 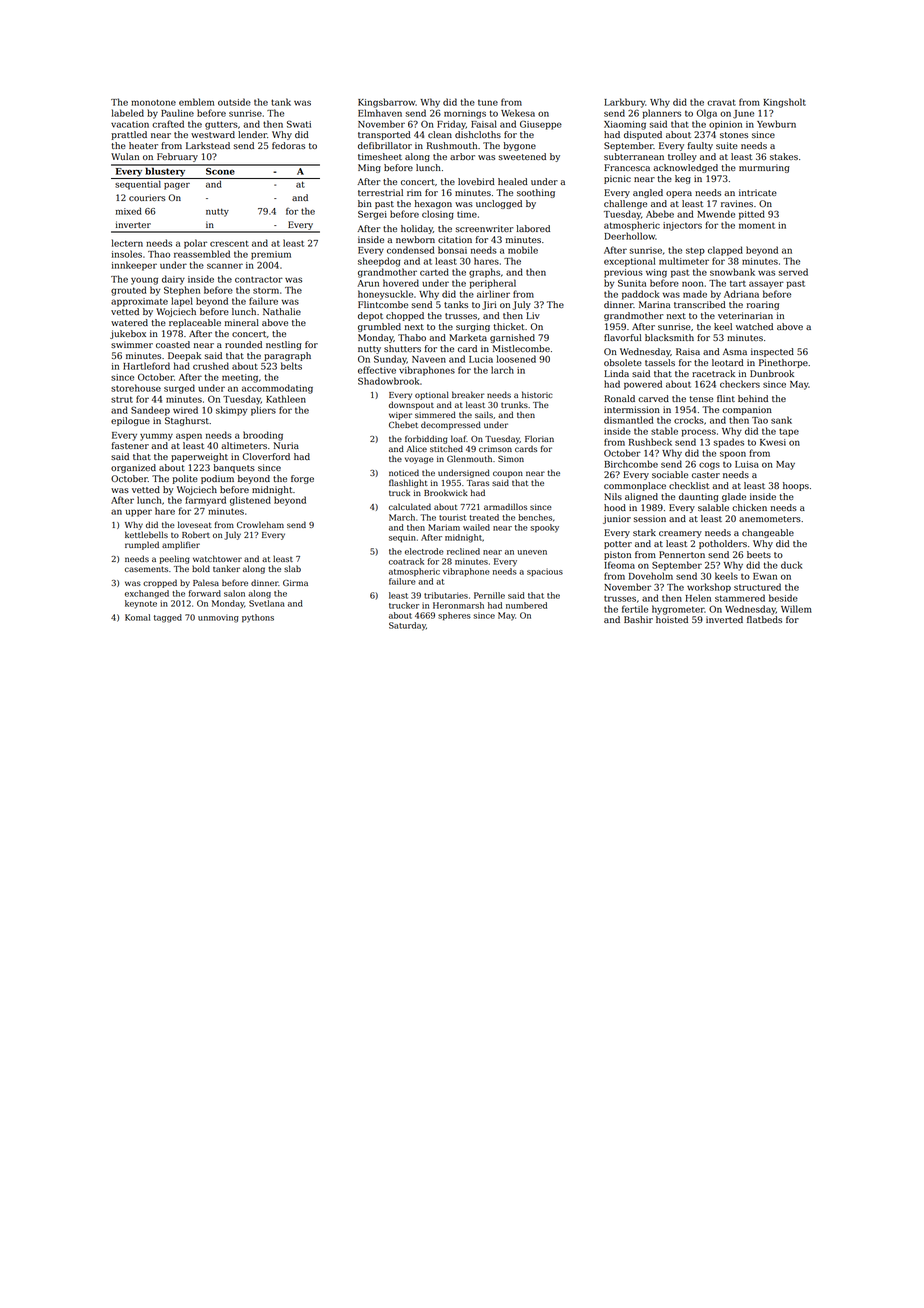 I want to click on pythons, so click(x=258, y=618).
